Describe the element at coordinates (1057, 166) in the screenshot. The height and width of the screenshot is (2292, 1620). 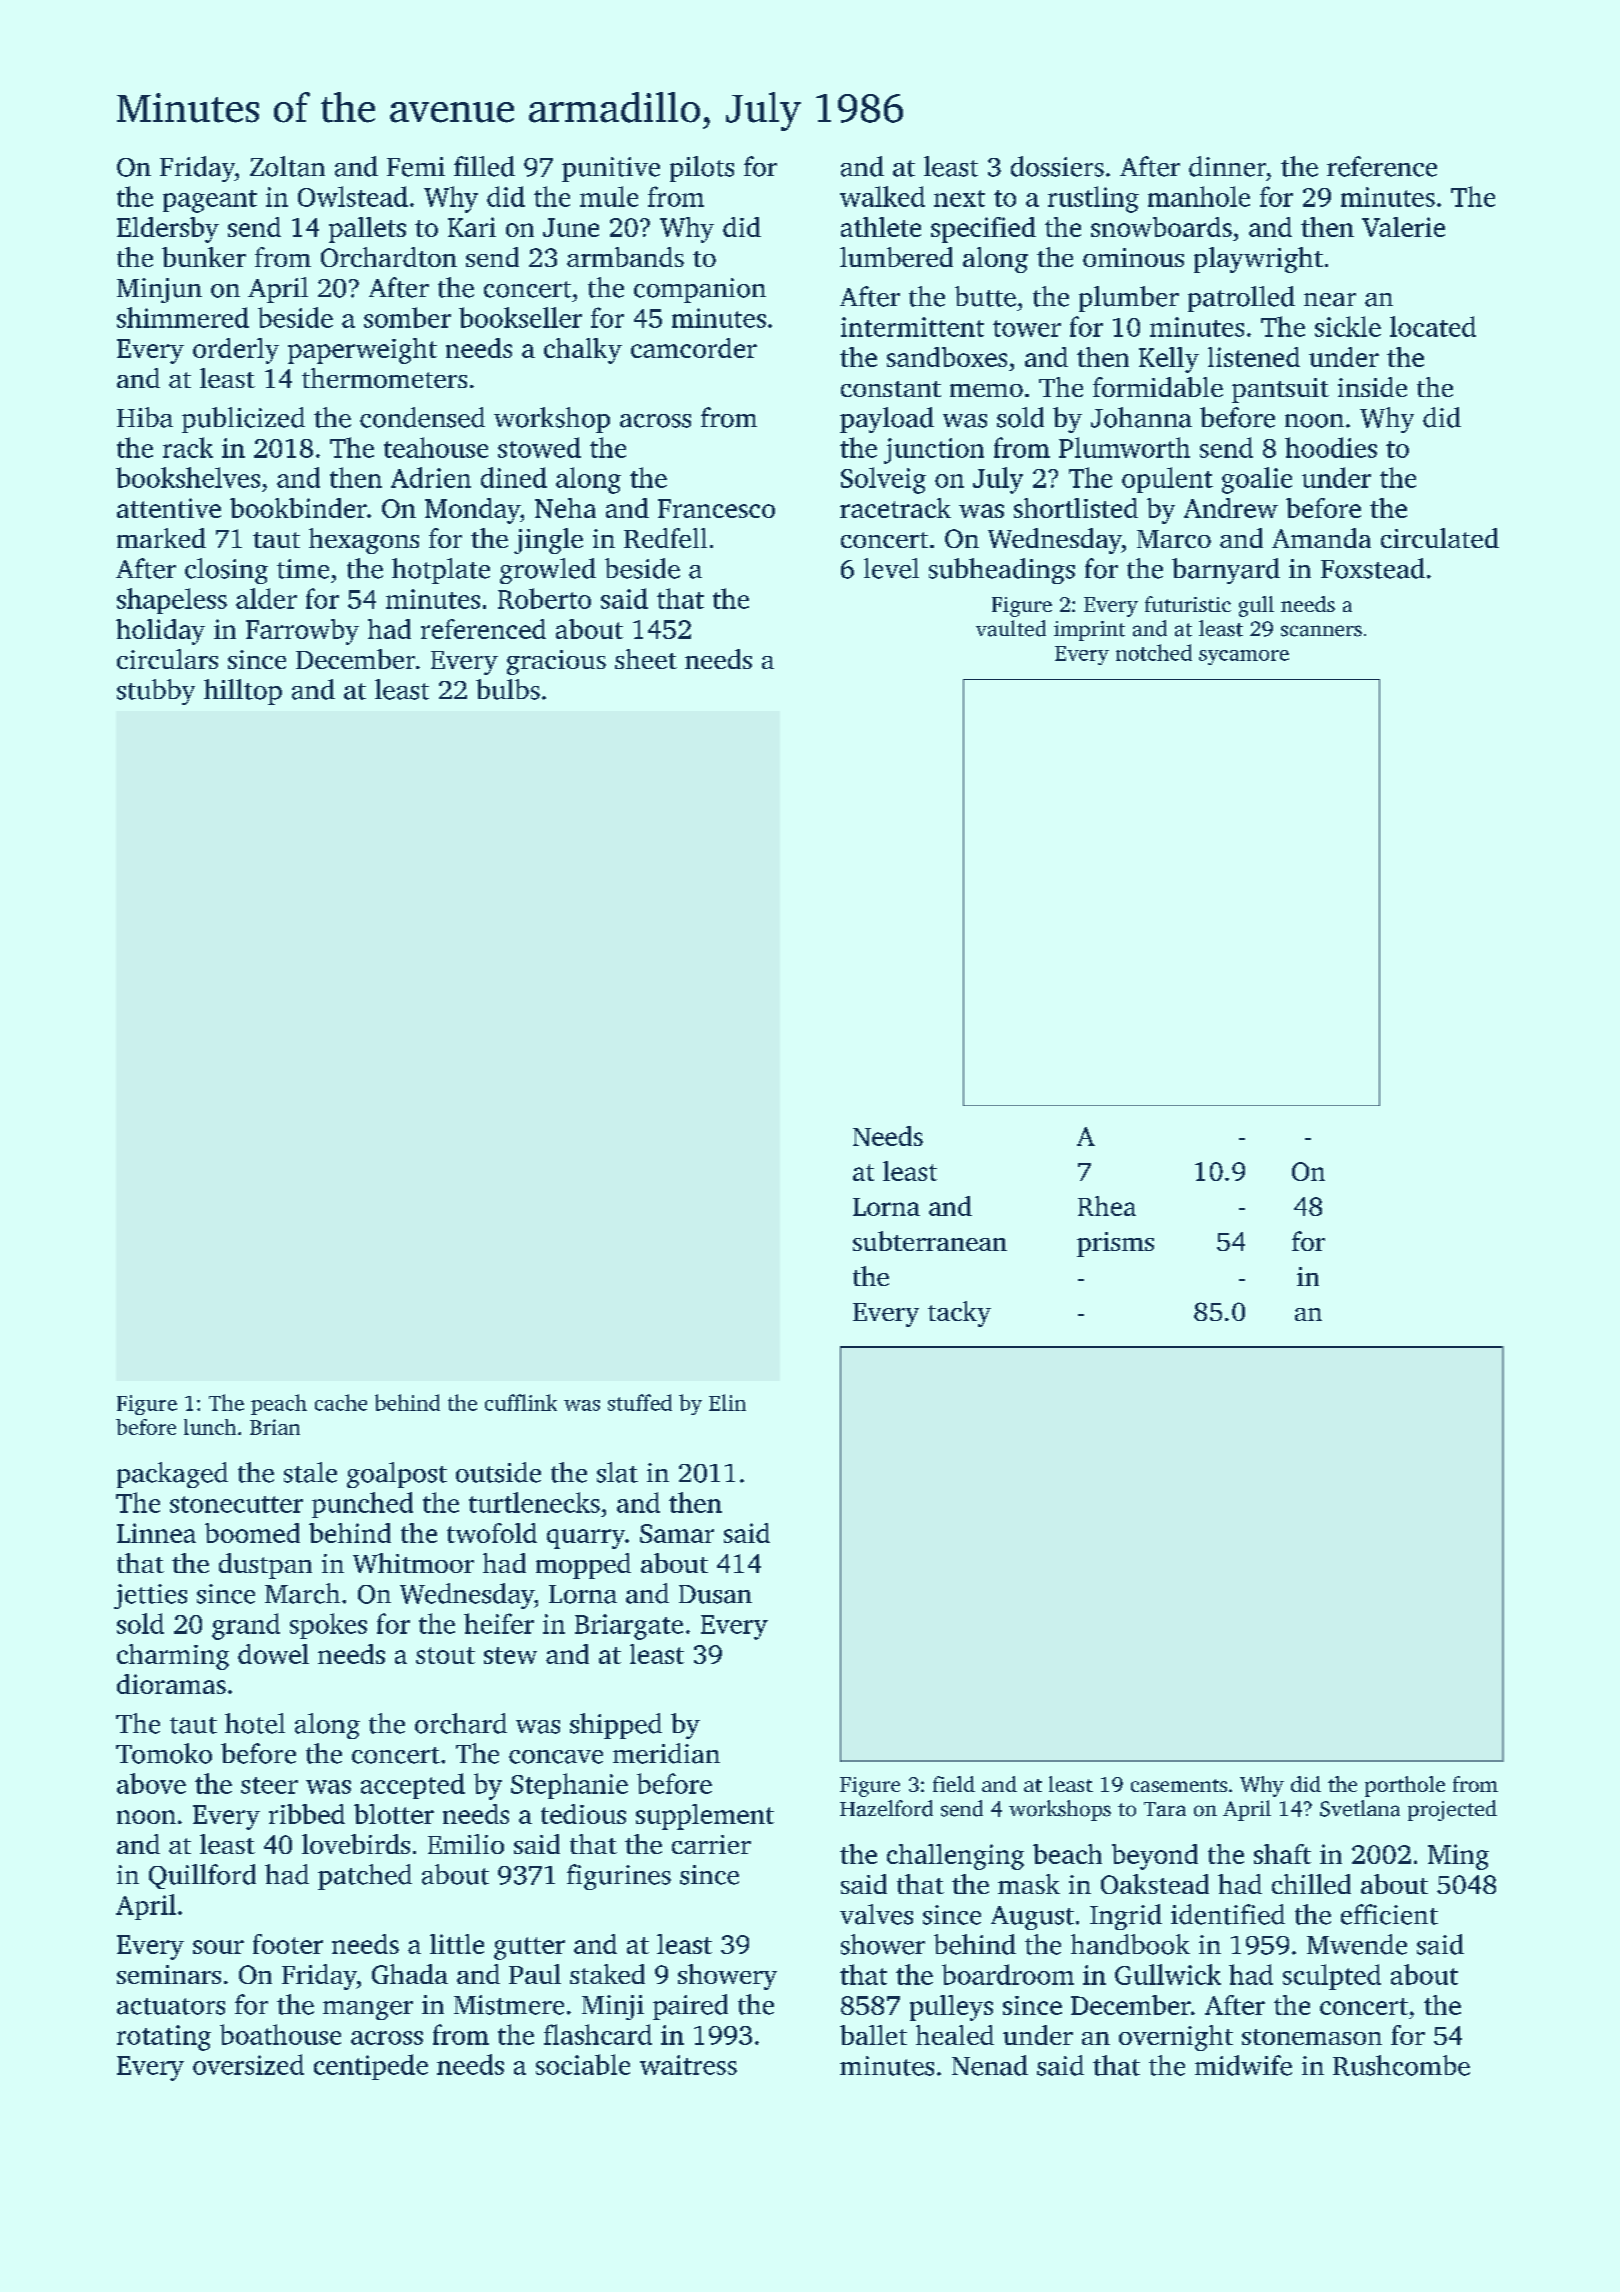
I see `dossiers` at that location.
